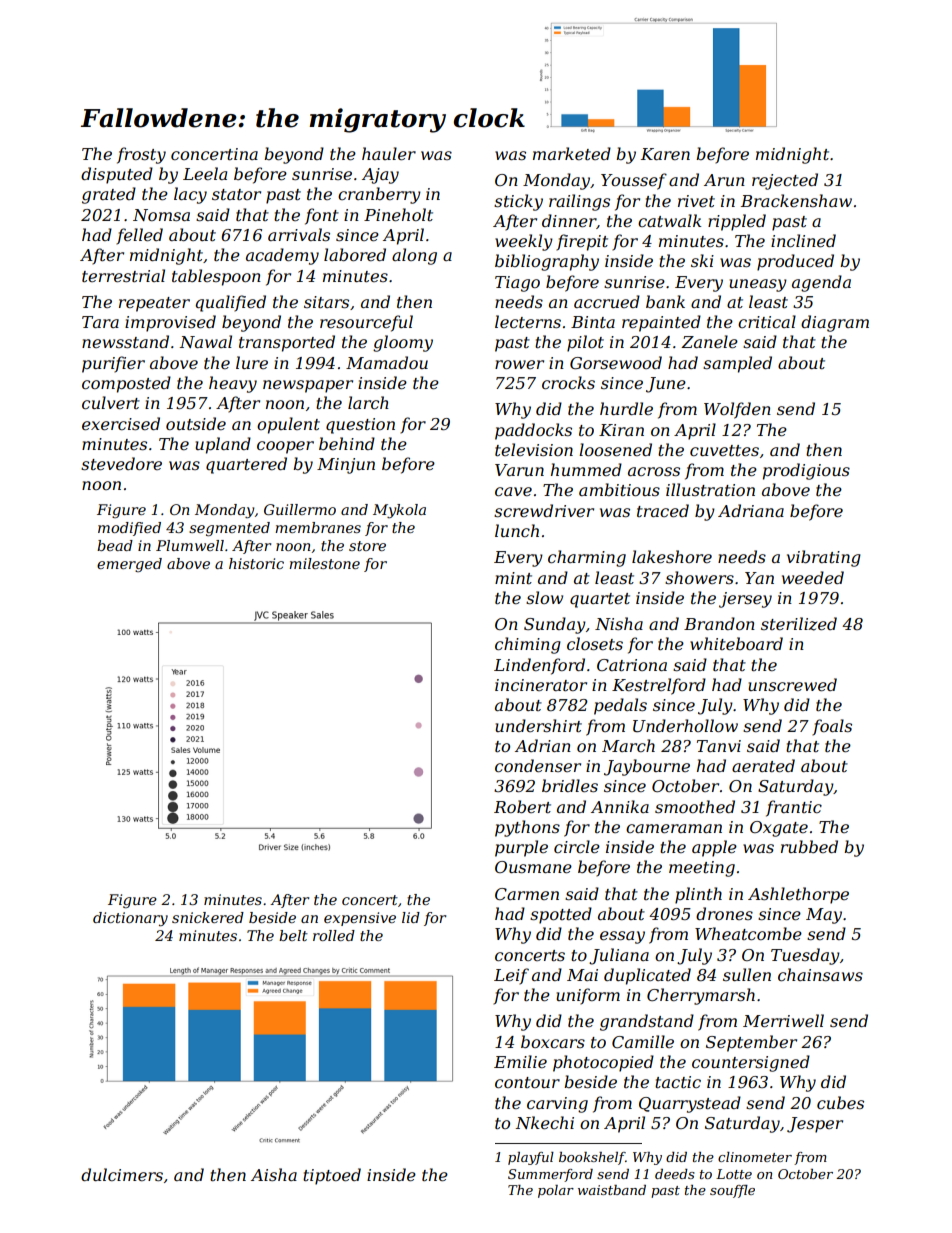  Describe the element at coordinates (380, 176) in the screenshot. I see `Ajay` at that location.
